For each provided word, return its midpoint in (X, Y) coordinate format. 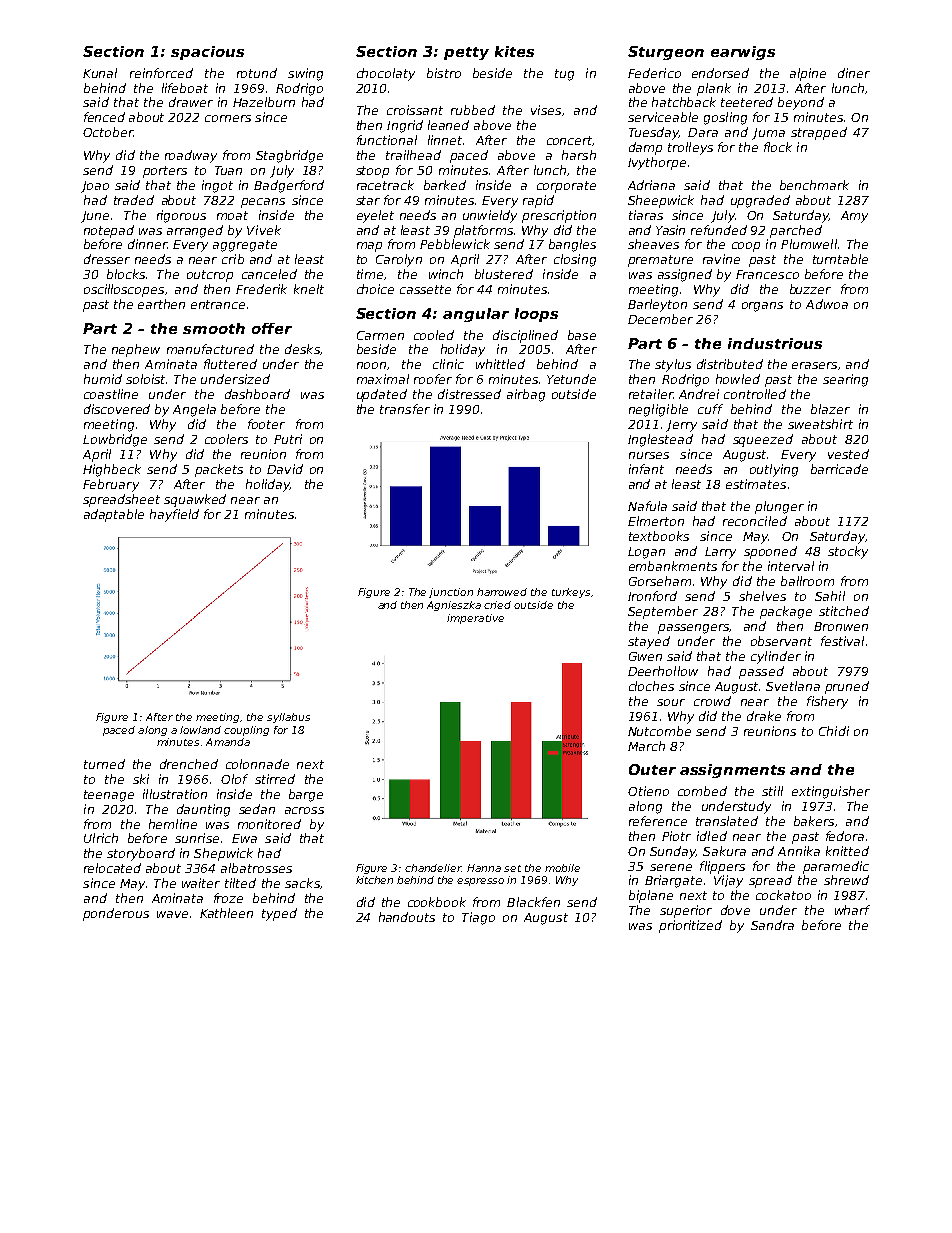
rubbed (473, 110)
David (285, 469)
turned (104, 764)
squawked (195, 500)
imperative (475, 619)
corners (228, 118)
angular (476, 315)
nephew (136, 350)
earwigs (743, 53)
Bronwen (841, 626)
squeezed (763, 440)
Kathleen (226, 913)
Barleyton (657, 305)
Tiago (478, 918)
